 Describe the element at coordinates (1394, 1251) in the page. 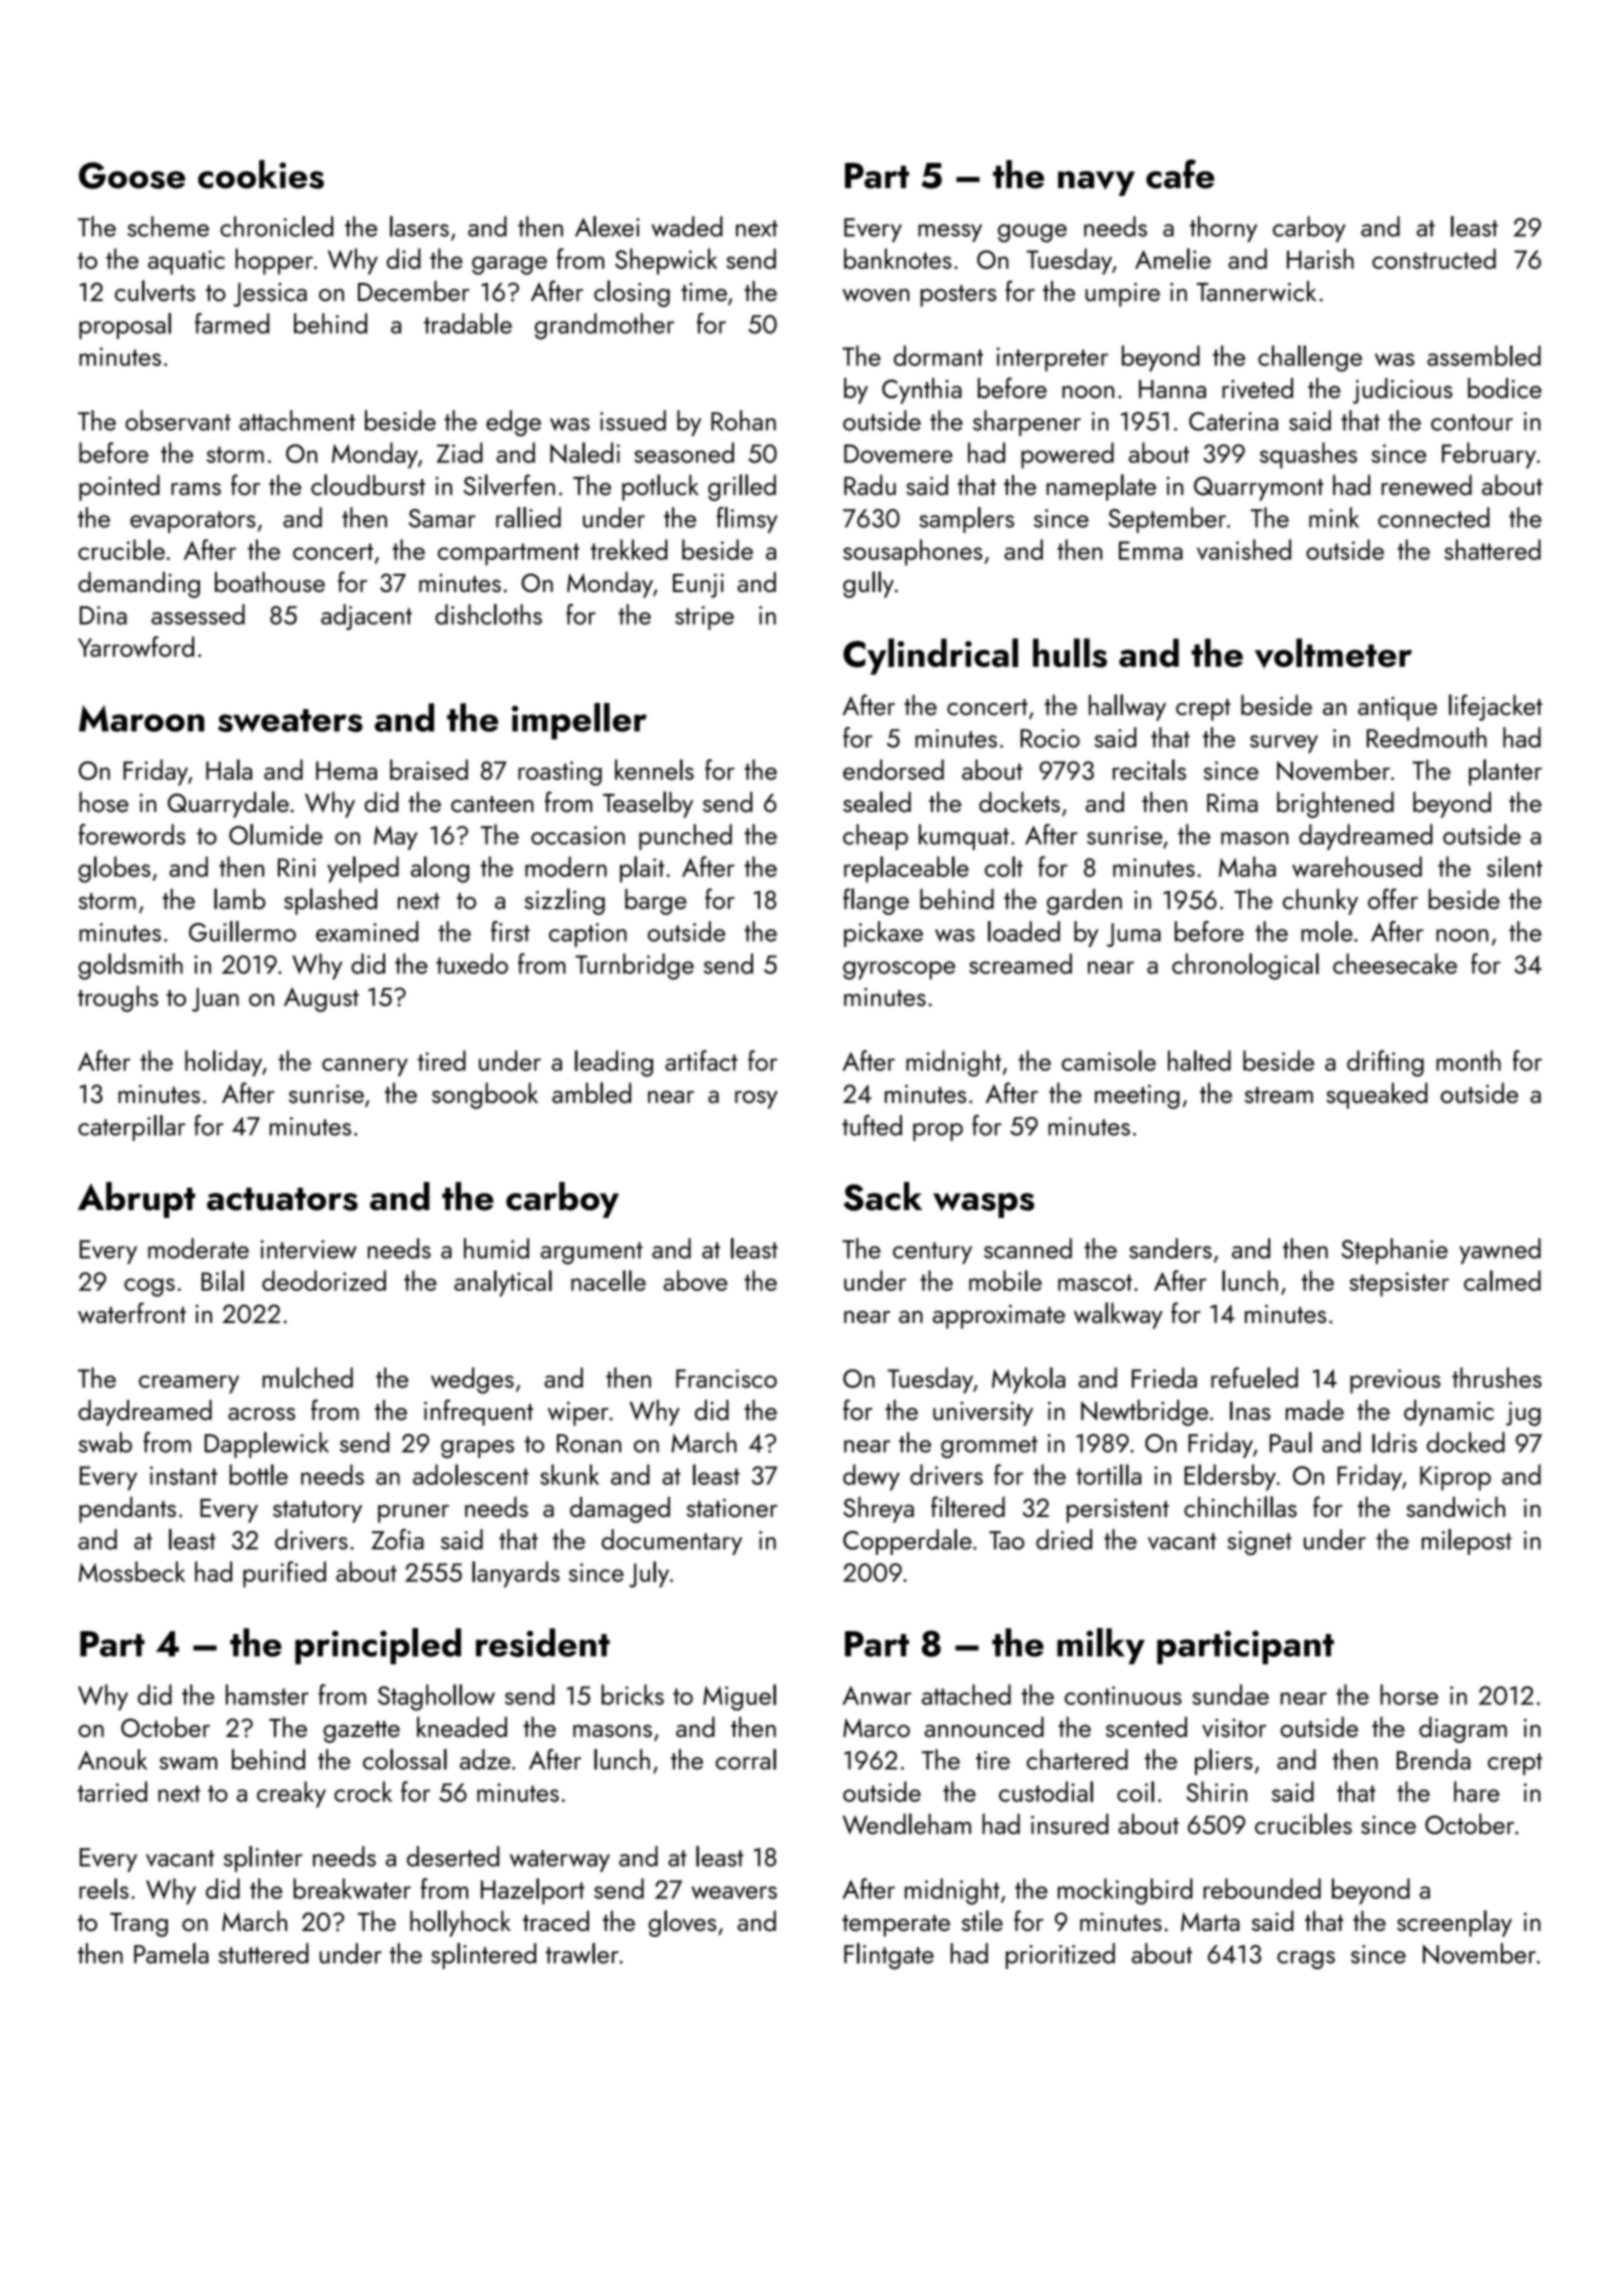

I see `Stephanie` at that location.
